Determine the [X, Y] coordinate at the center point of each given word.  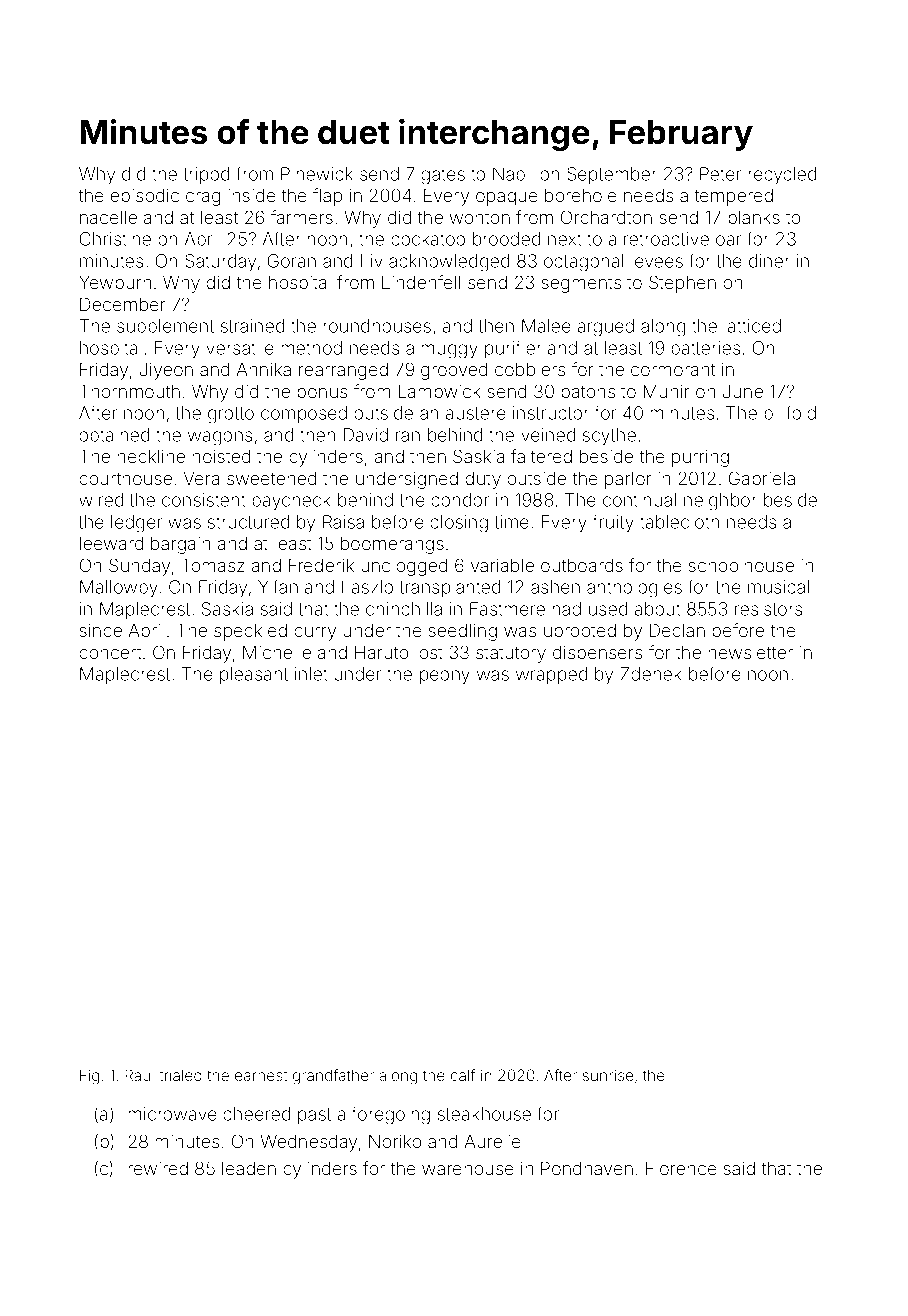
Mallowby [119, 589]
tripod [206, 175]
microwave [172, 1114]
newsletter [750, 652]
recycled [782, 176]
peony [445, 677]
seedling [463, 632]
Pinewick [317, 174]
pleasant [254, 675]
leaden [249, 1168]
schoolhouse [741, 565]
